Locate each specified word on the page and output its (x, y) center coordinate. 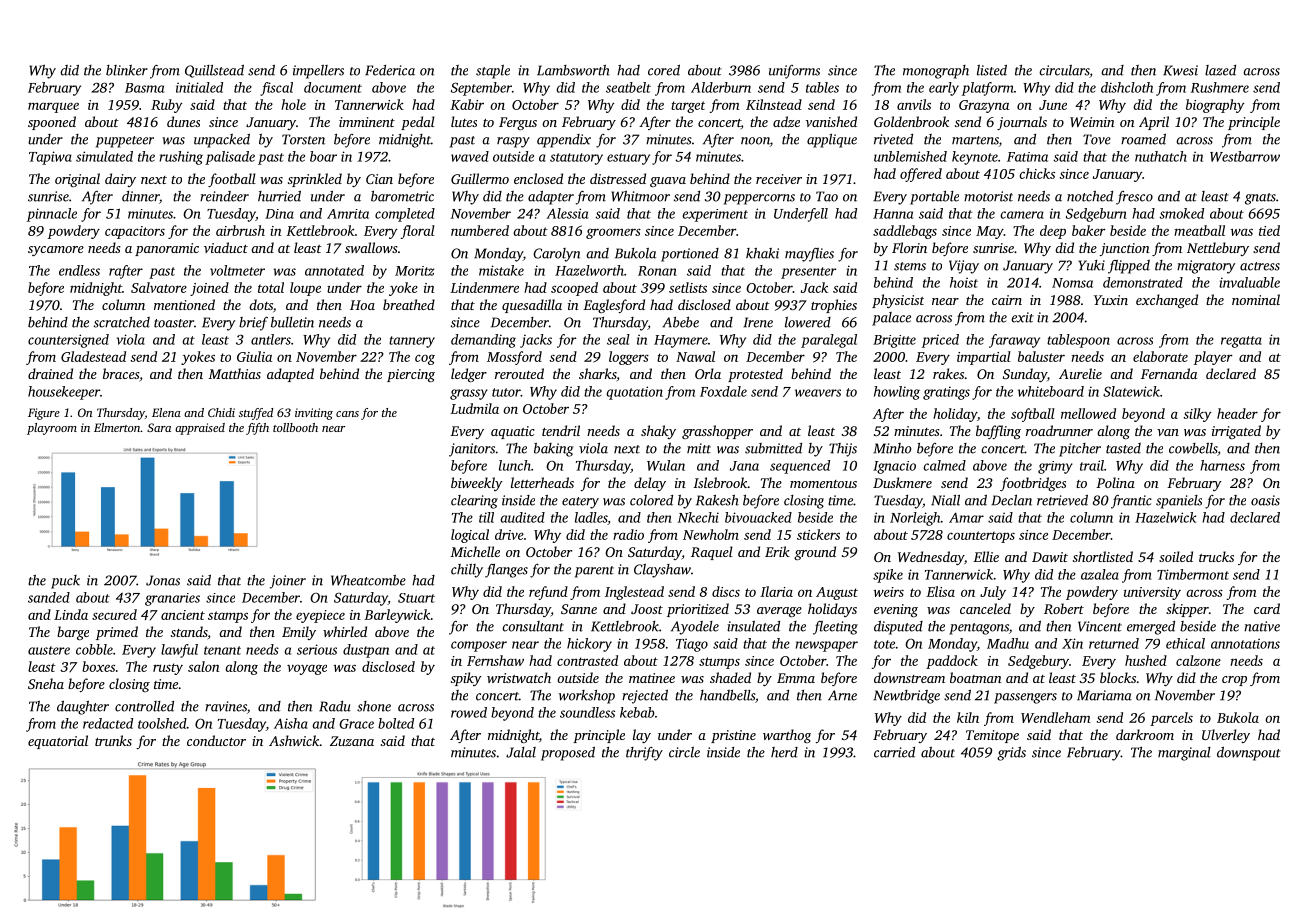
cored (664, 70)
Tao (827, 196)
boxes (98, 666)
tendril (561, 430)
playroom (52, 429)
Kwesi (1180, 70)
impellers (318, 72)
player (1213, 358)
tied (1269, 230)
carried (894, 752)
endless (79, 270)
